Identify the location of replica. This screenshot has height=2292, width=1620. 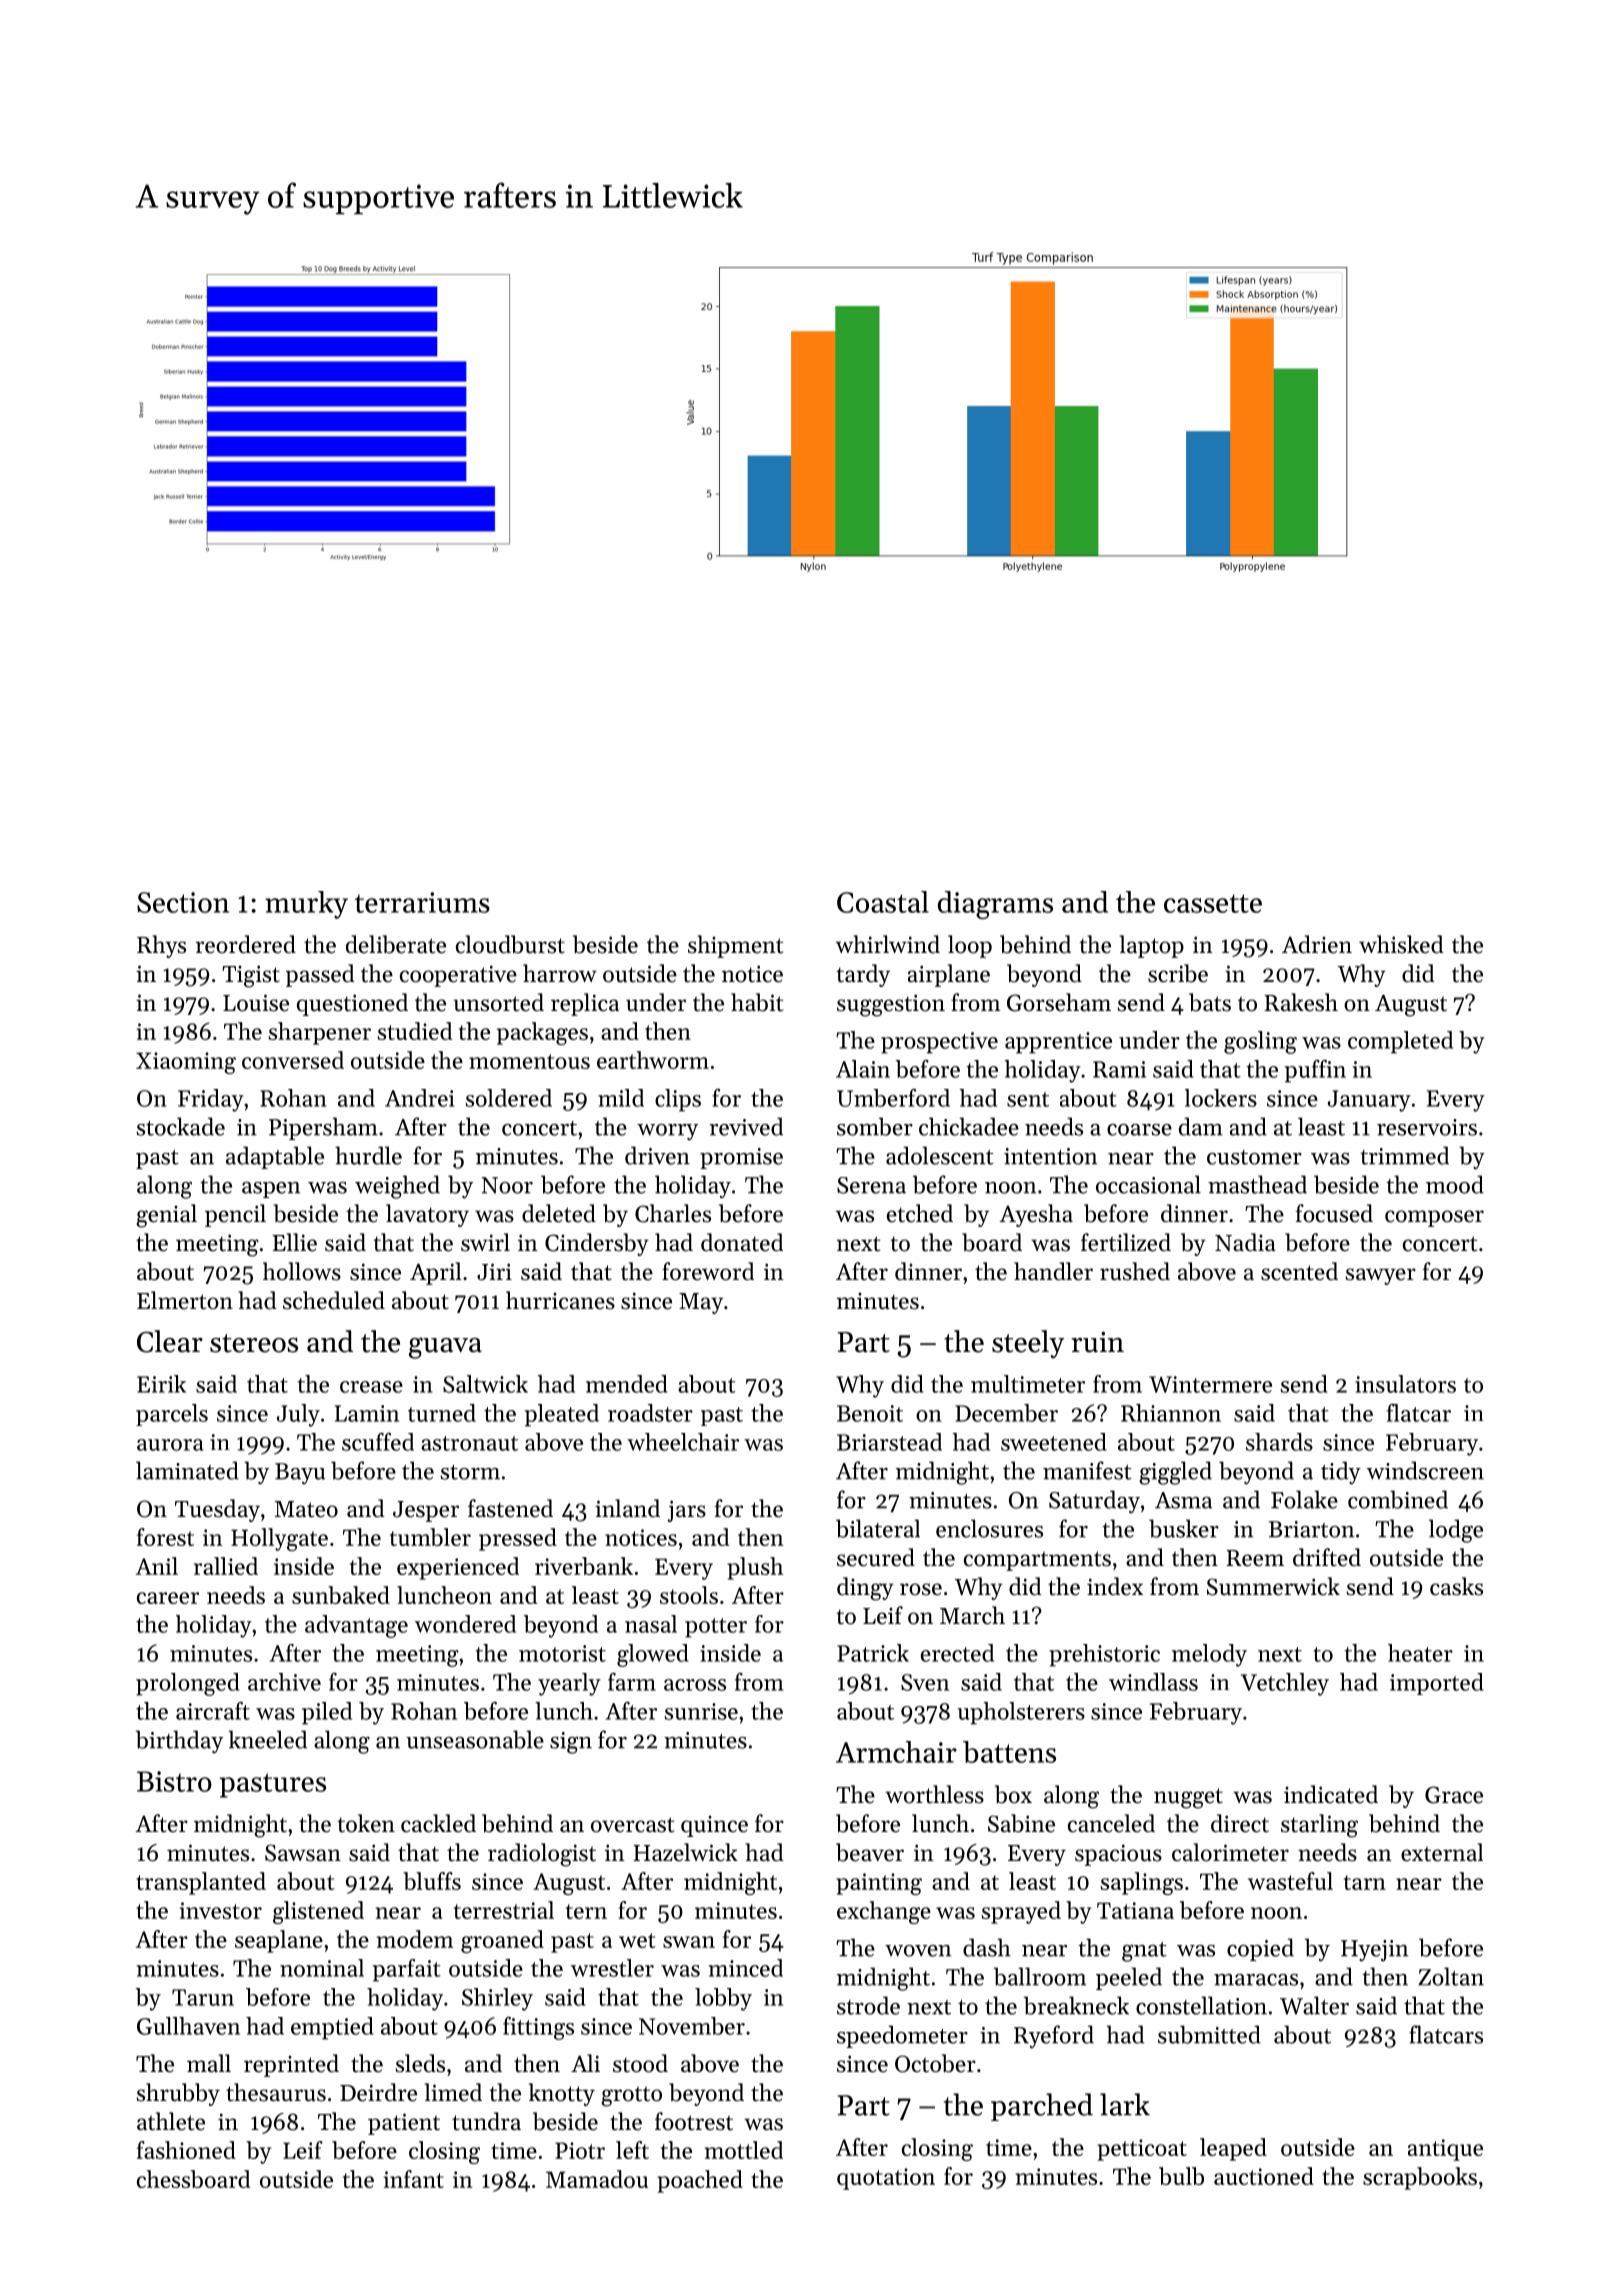
(585, 1004).
